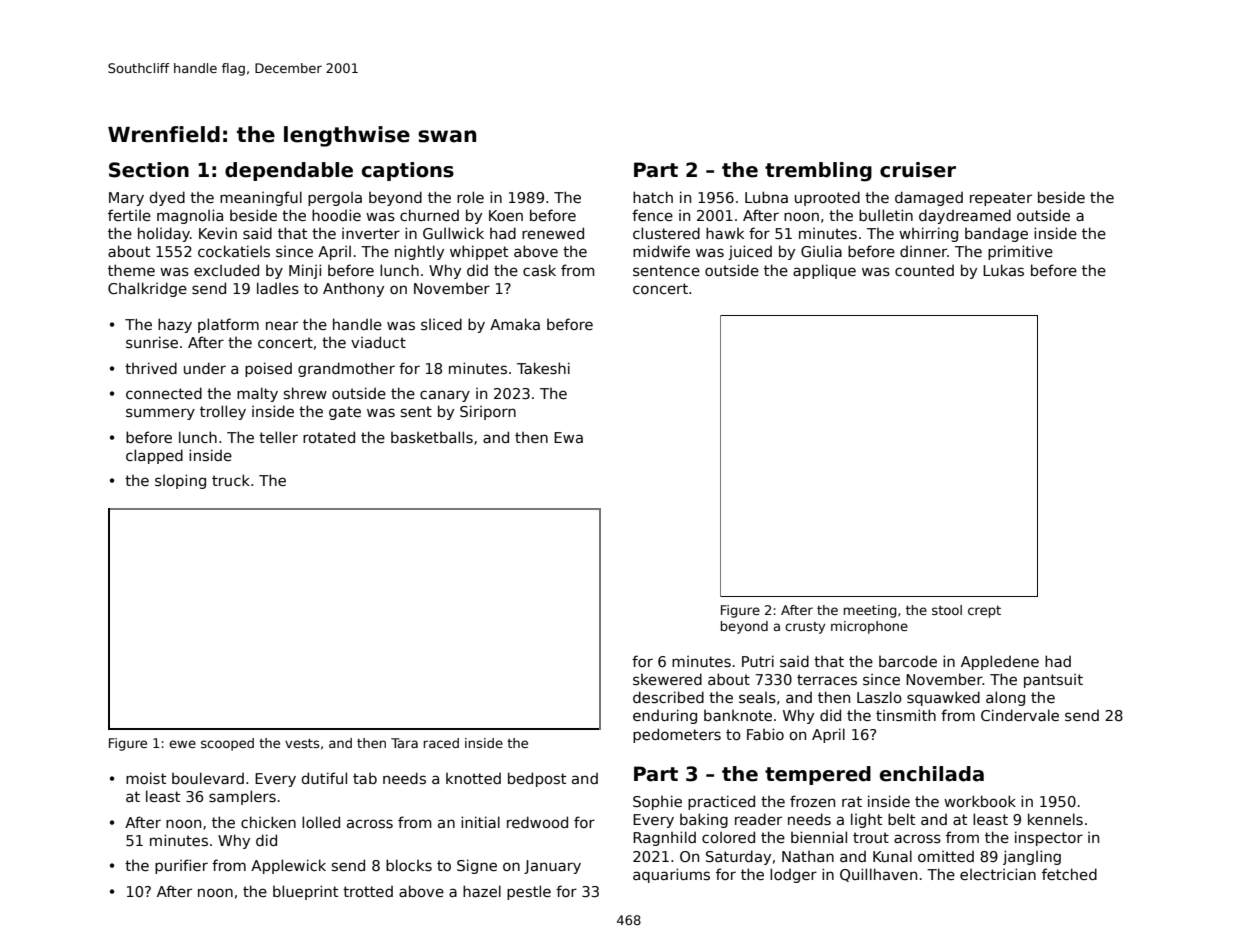 The width and height of the screenshot is (1233, 952). Describe the element at coordinates (529, 892) in the screenshot. I see `pestle` at that location.
